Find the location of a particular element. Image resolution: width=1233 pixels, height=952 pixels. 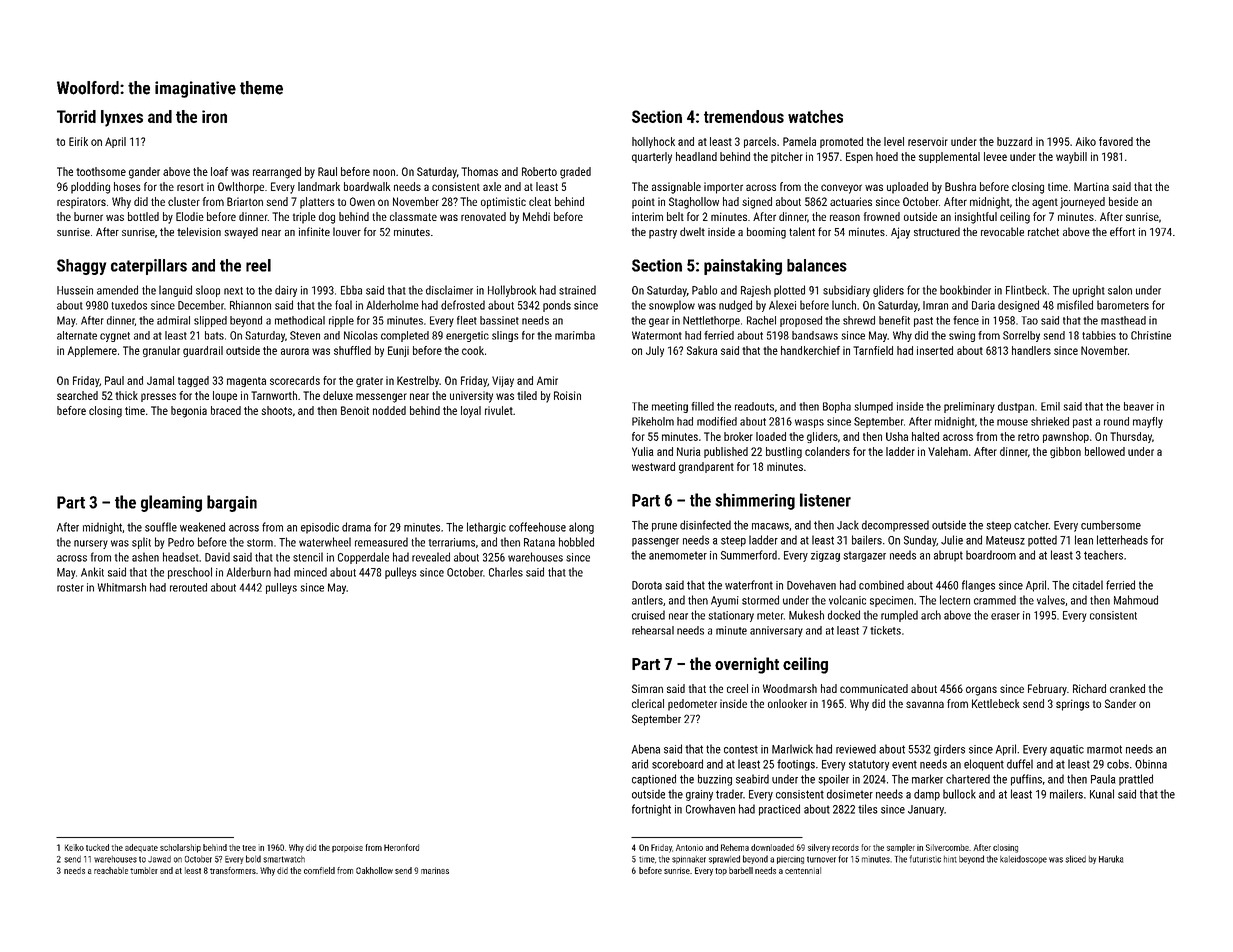

Thursday is located at coordinates (1131, 437).
